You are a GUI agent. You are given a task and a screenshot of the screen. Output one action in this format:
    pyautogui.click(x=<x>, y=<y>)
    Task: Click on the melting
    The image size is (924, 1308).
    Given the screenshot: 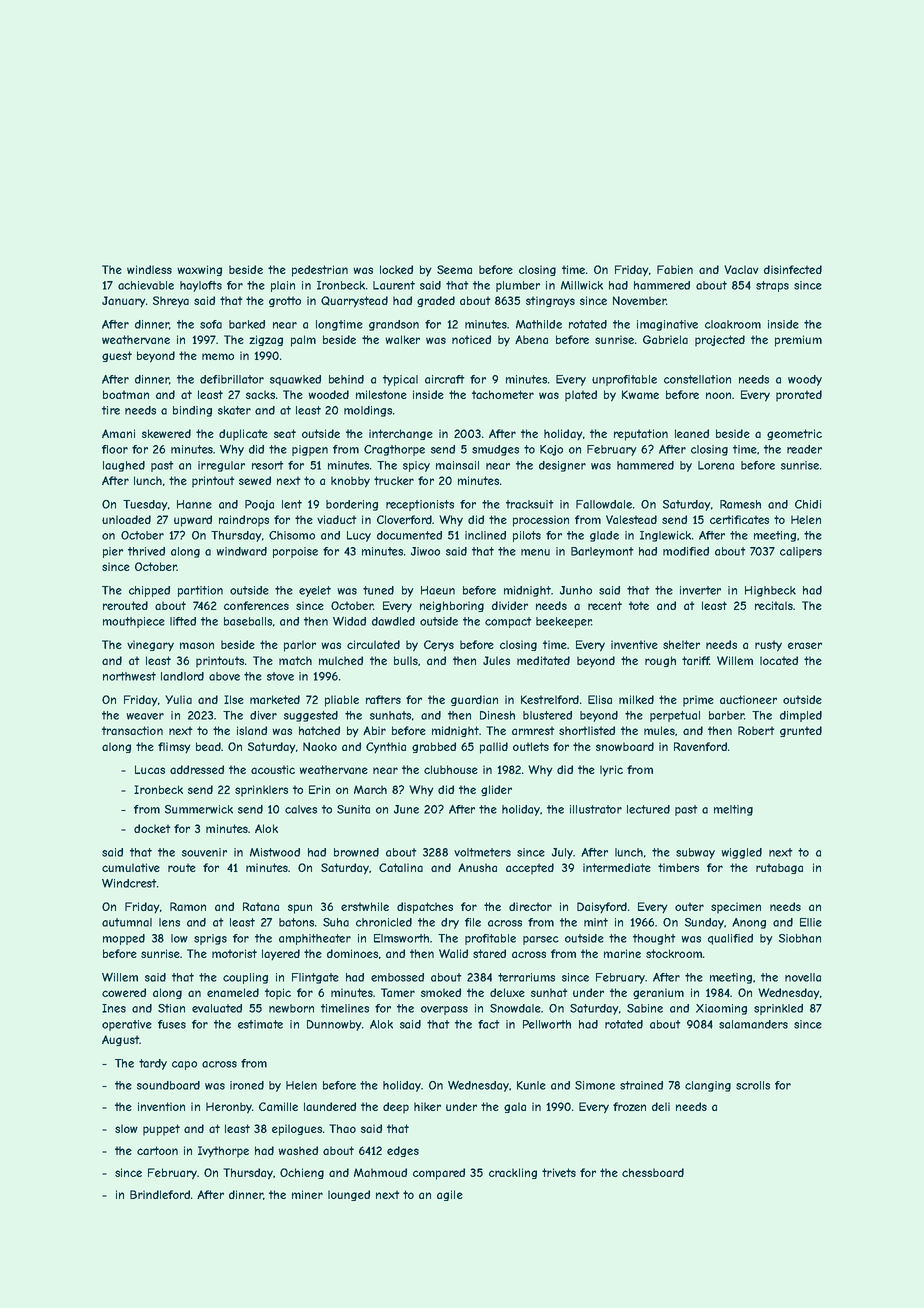 What is the action you would take?
    pyautogui.click(x=733, y=810)
